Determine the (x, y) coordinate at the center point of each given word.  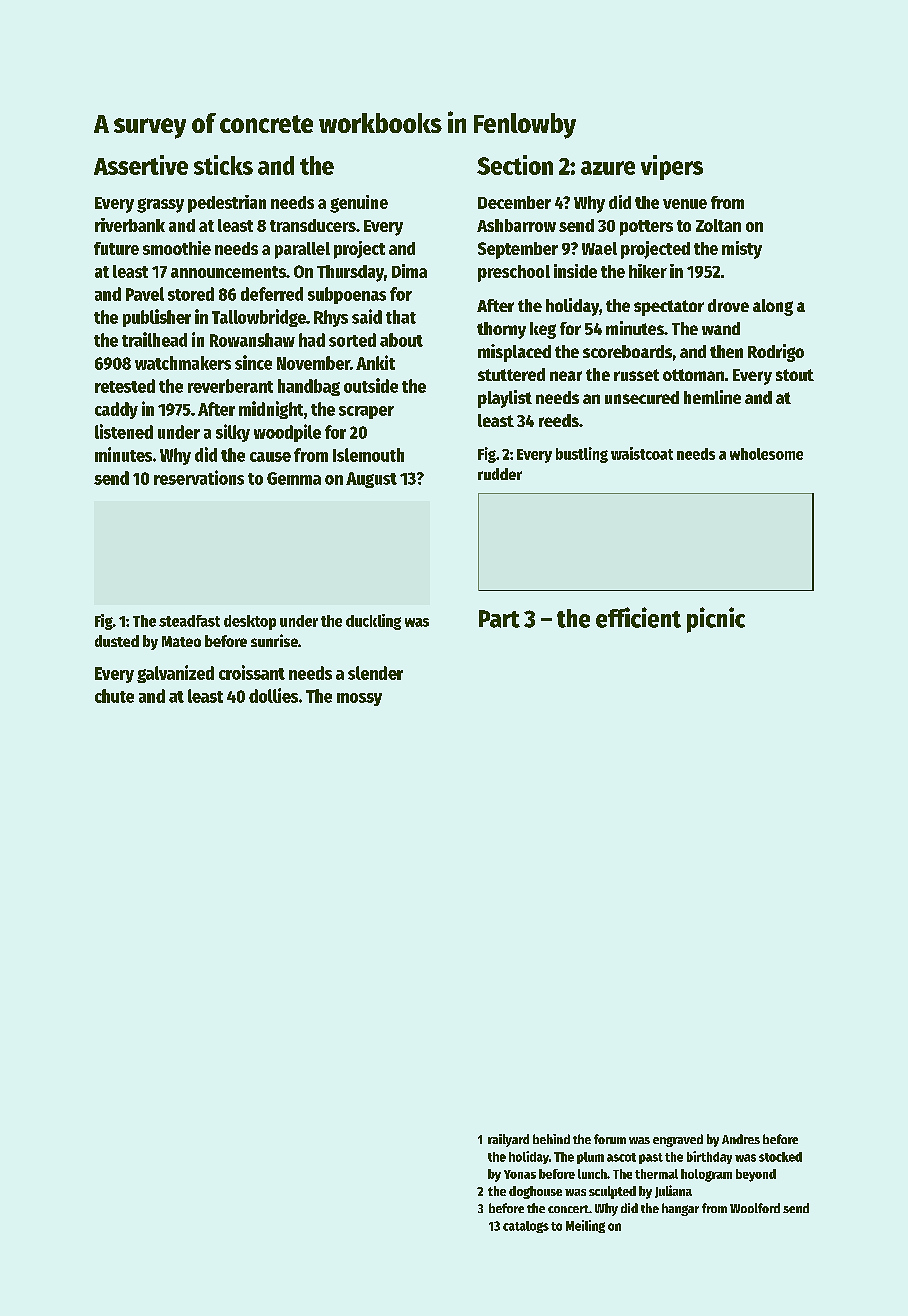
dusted (117, 641)
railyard (508, 1140)
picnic (716, 620)
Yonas (520, 1174)
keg (543, 330)
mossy (359, 699)
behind (551, 1139)
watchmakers (183, 363)
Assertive (141, 165)
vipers (672, 167)
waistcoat (642, 453)
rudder (500, 474)
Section (515, 165)
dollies (273, 695)
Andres (741, 1139)
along (773, 307)
